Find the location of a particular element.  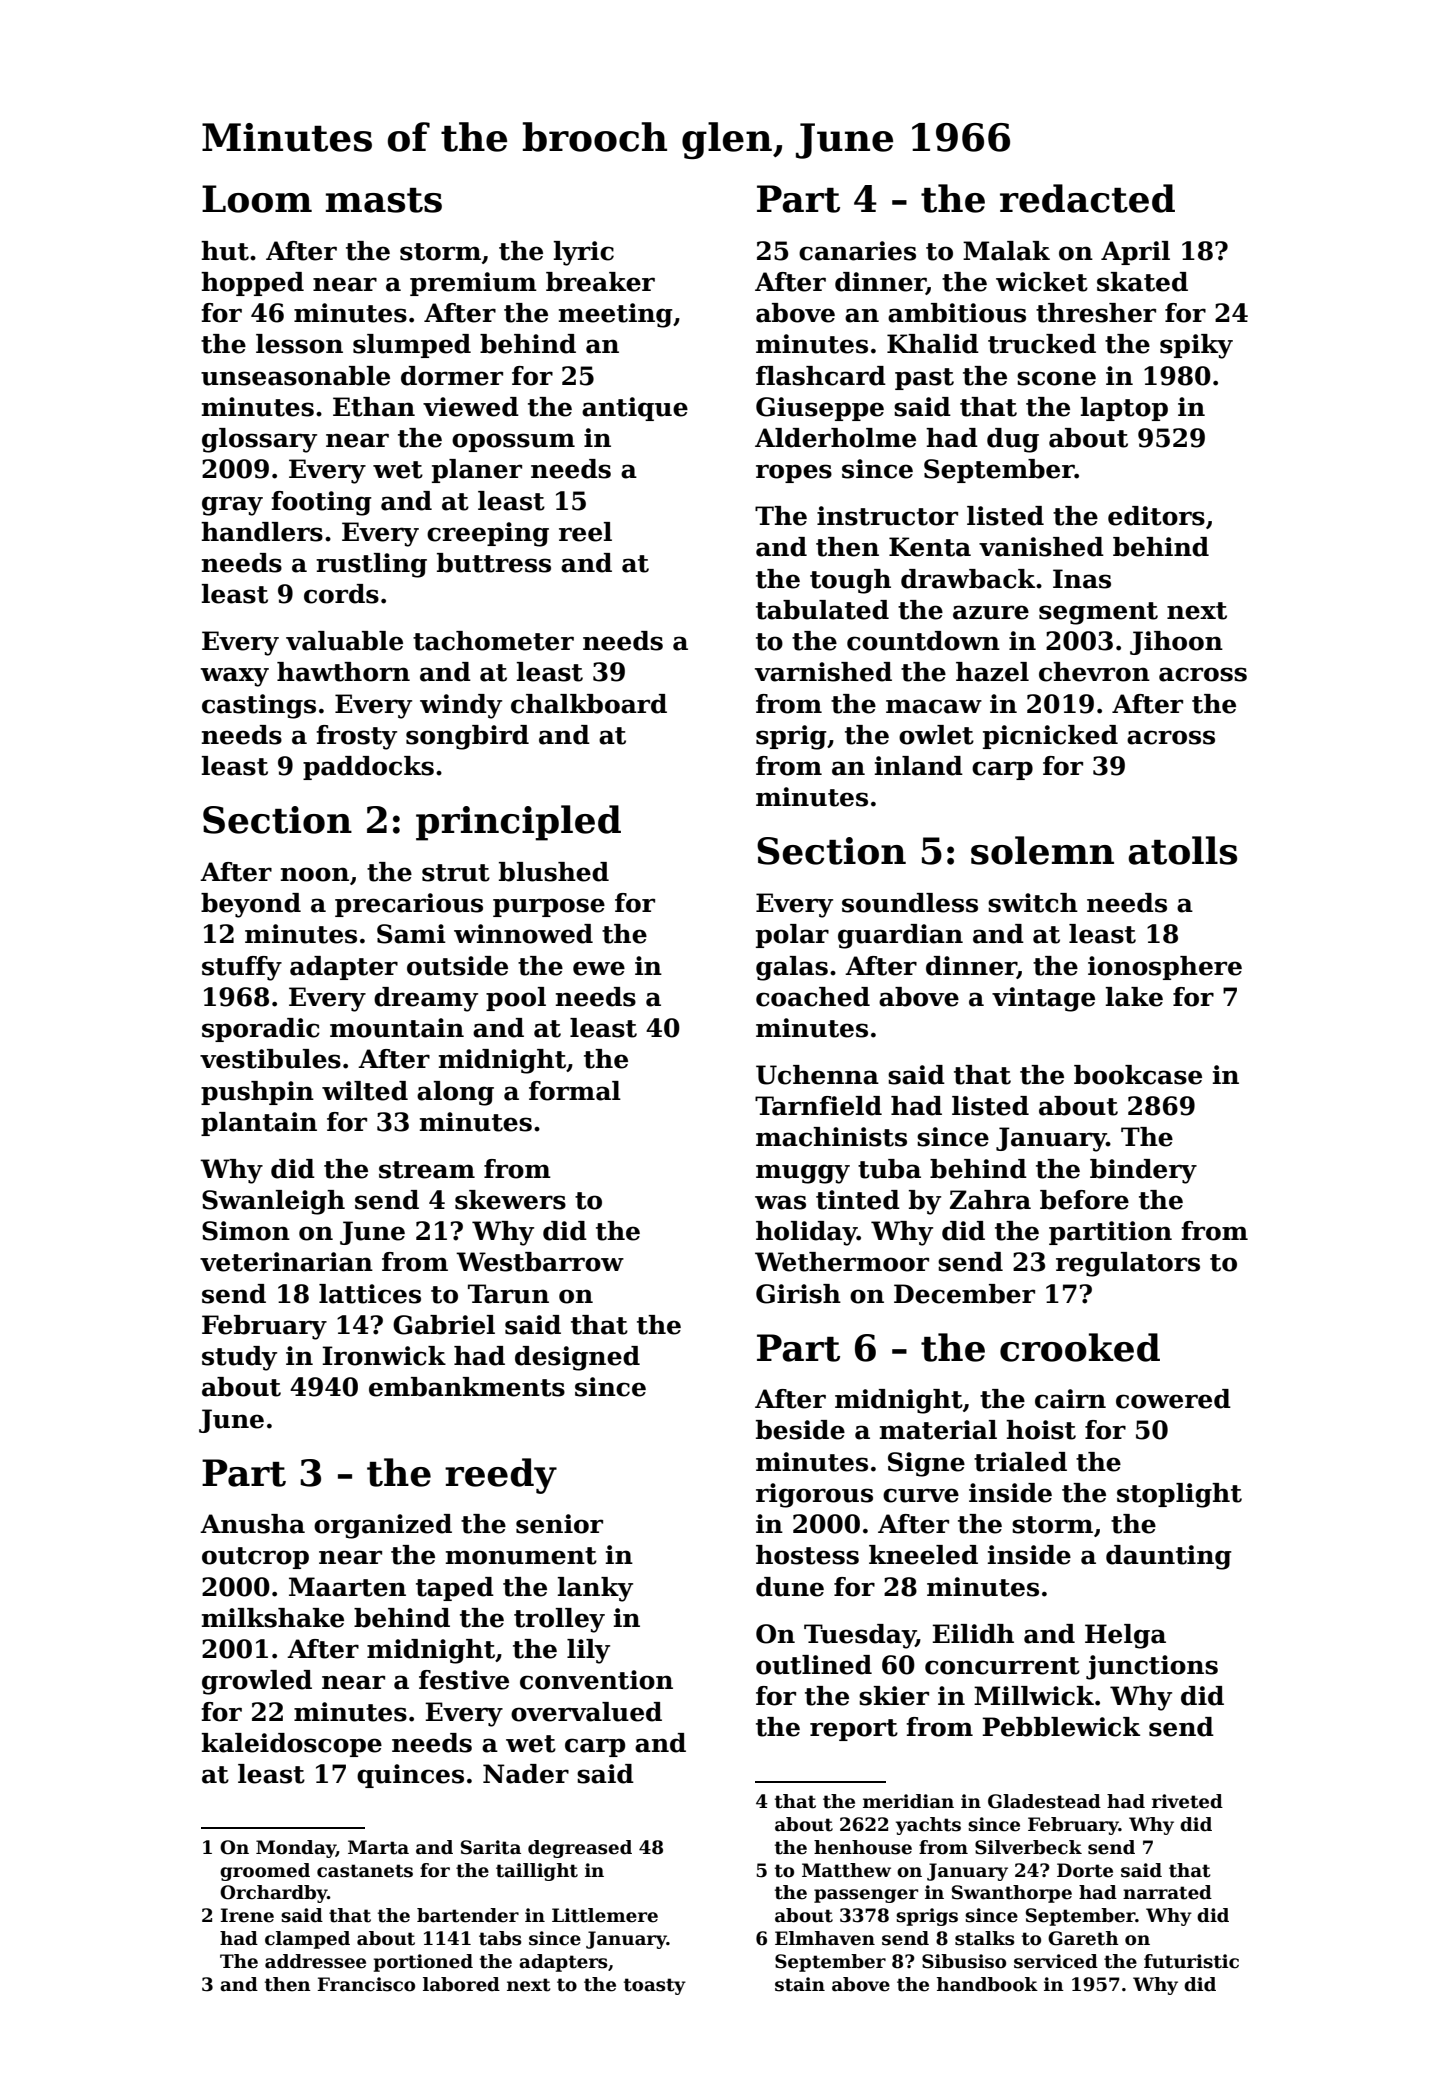

atolls is located at coordinates (1182, 850).
